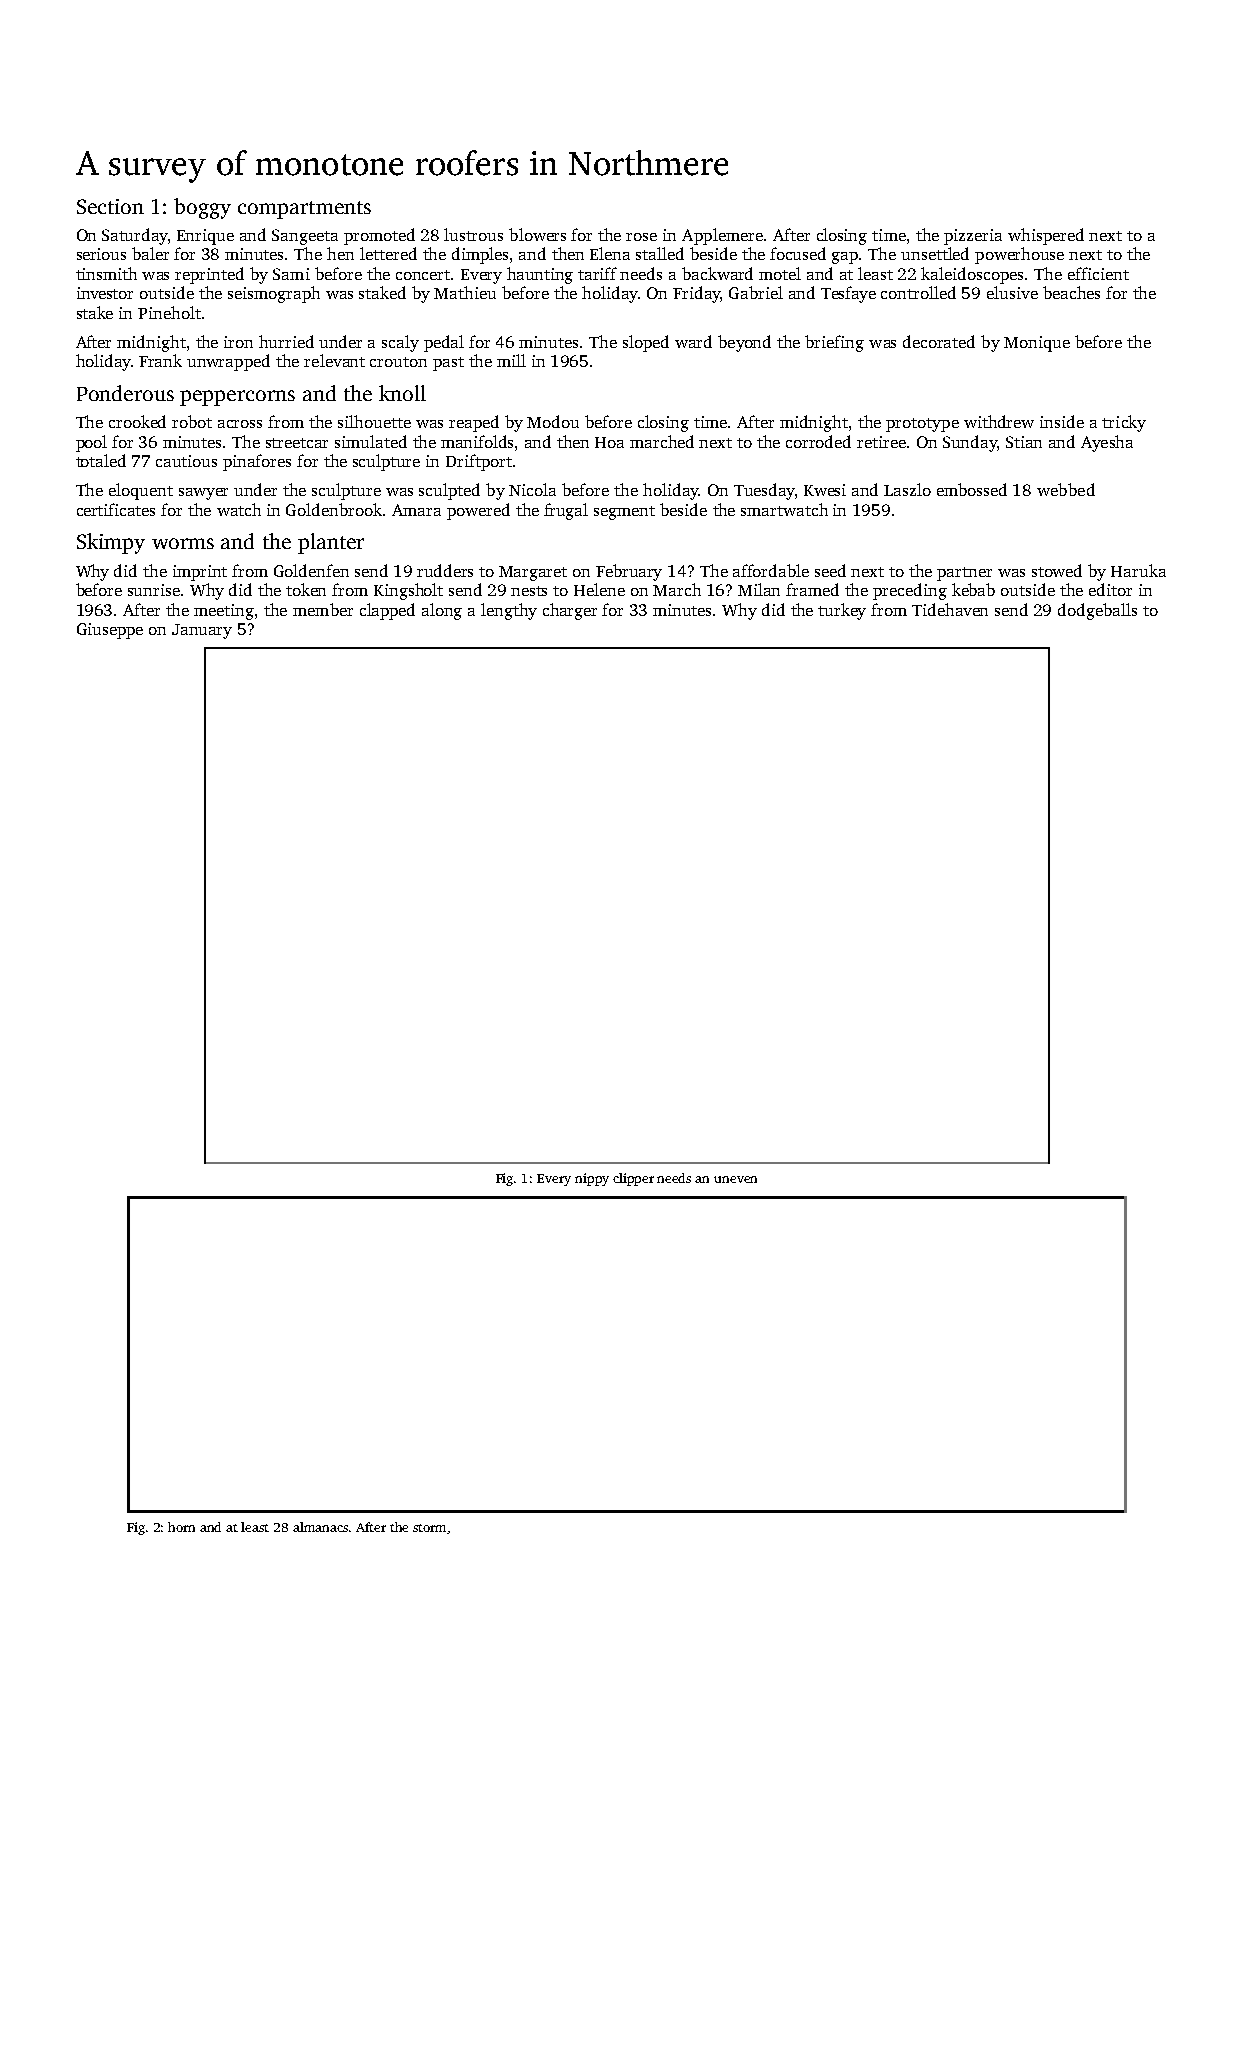 The width and height of the image is (1254, 2065). Describe the element at coordinates (291, 274) in the image. I see `Sami` at that location.
